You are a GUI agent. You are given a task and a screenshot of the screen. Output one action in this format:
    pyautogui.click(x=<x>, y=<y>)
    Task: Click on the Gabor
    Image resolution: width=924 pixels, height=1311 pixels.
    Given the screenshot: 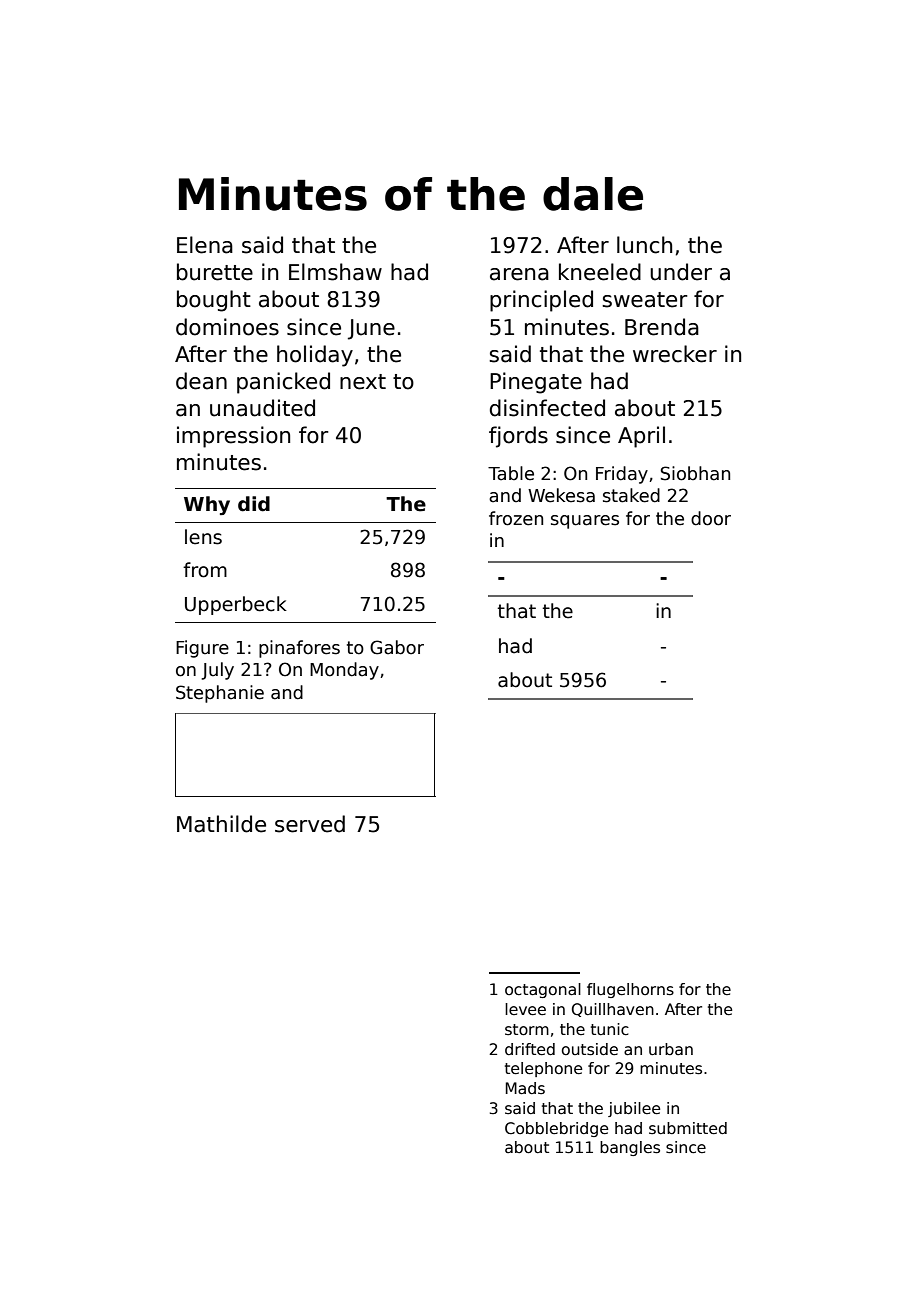 What is the action you would take?
    pyautogui.click(x=397, y=647)
